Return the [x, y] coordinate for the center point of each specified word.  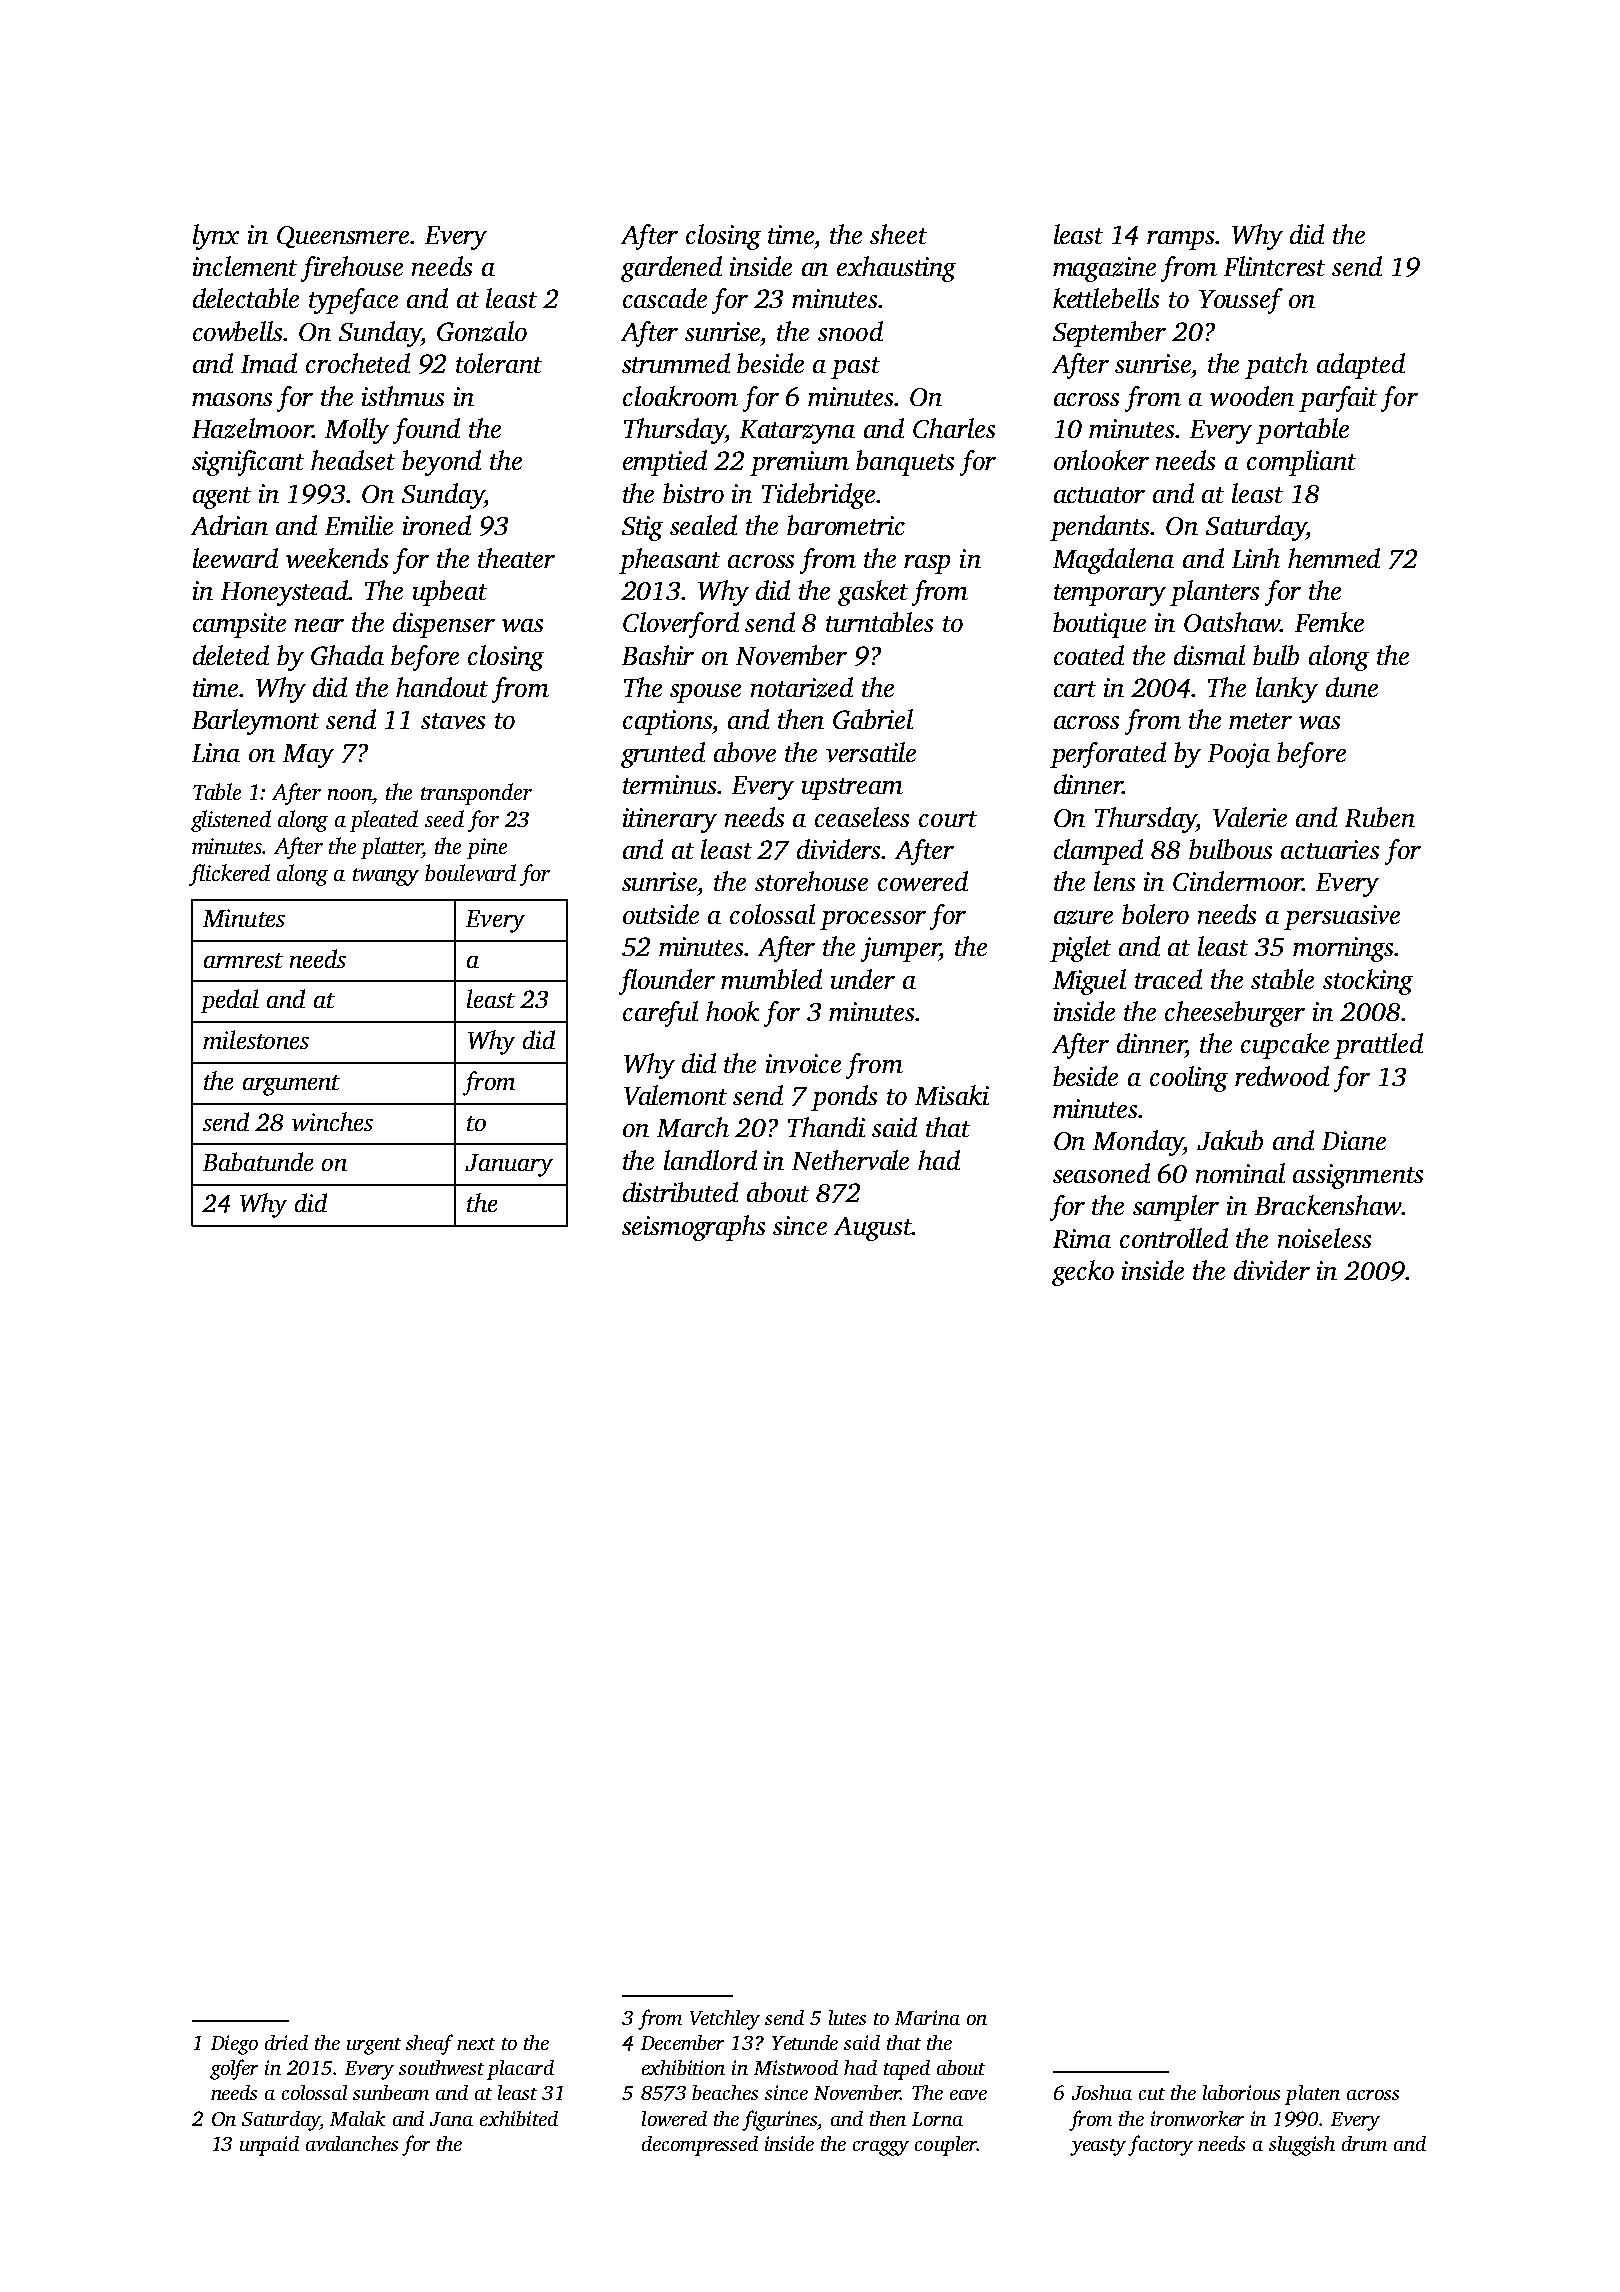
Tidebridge [818, 496]
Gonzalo [482, 331]
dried [286, 2042]
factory [1160, 2145]
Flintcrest [1274, 266]
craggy [881, 2148]
